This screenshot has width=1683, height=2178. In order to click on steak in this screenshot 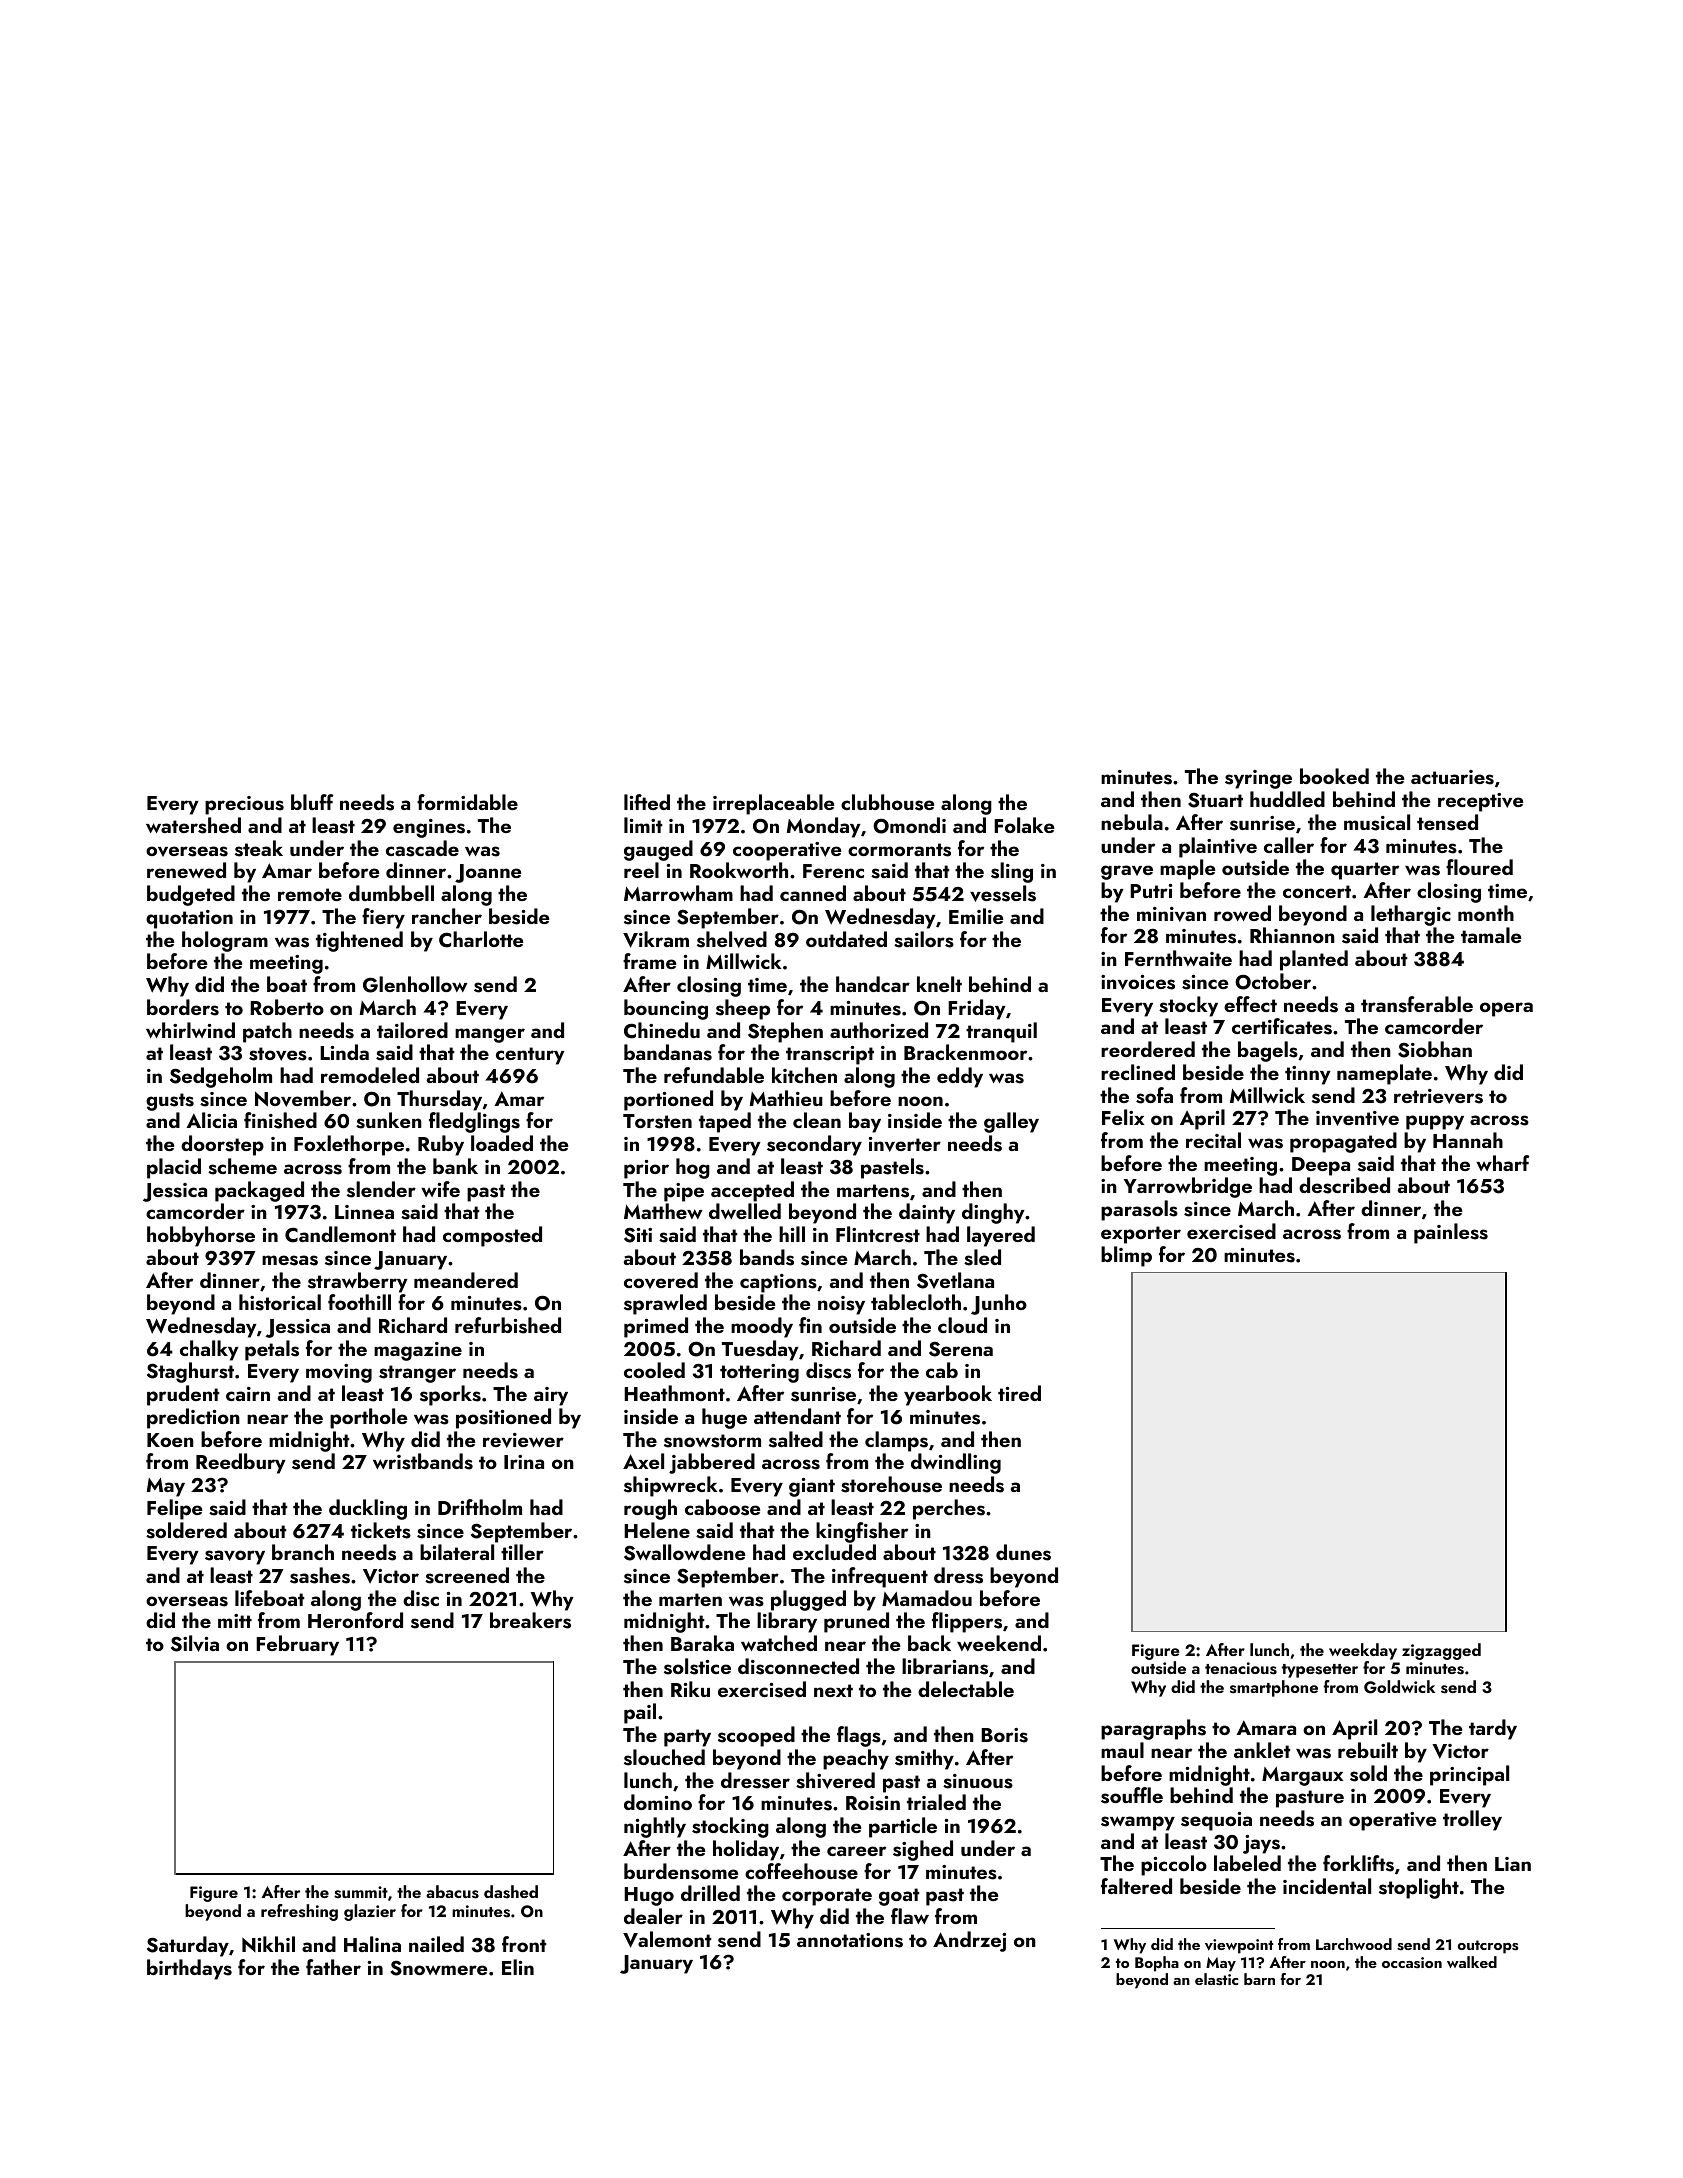, I will do `click(259, 848)`.
